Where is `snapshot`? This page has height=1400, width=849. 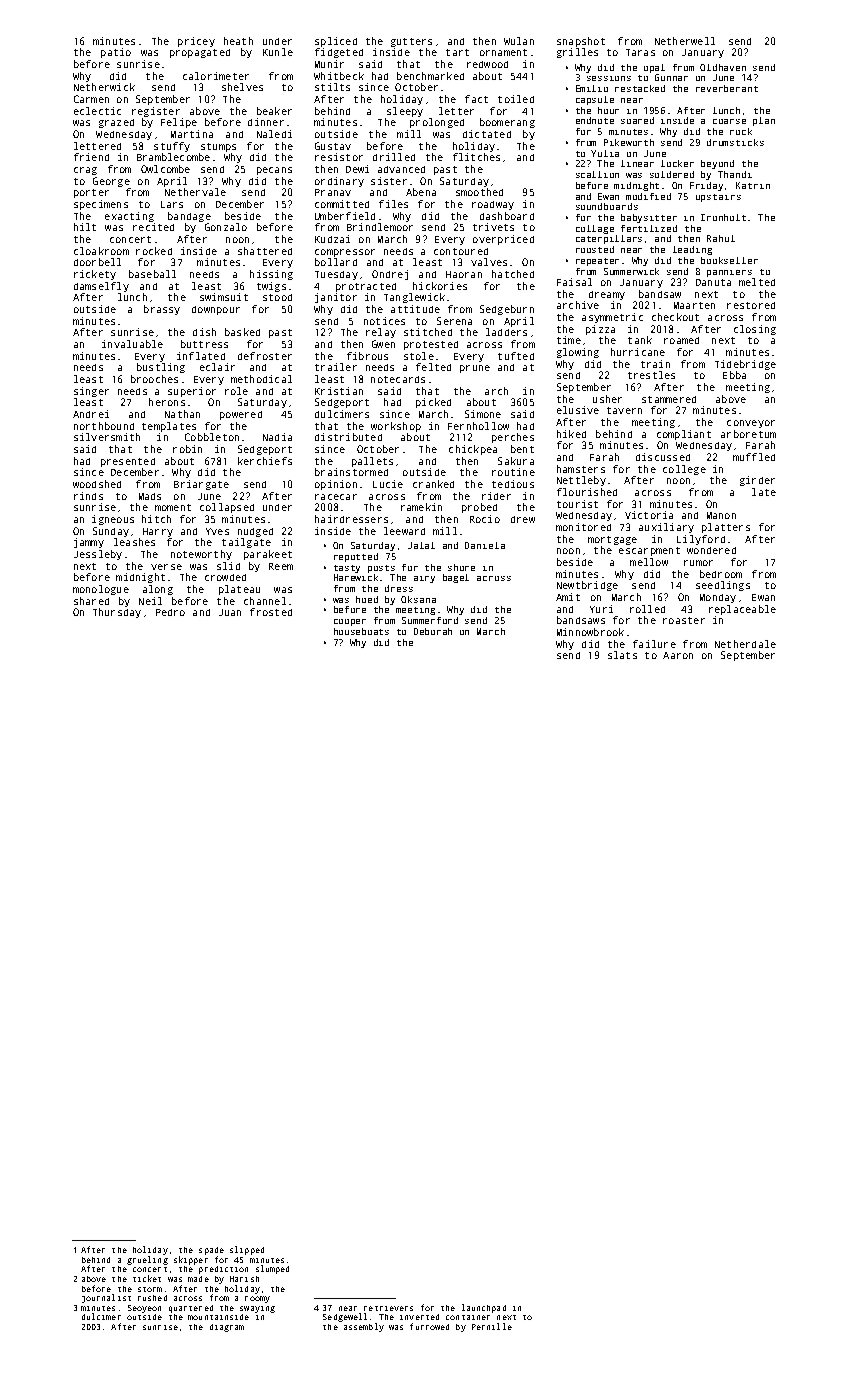
snapshot is located at coordinates (581, 42).
